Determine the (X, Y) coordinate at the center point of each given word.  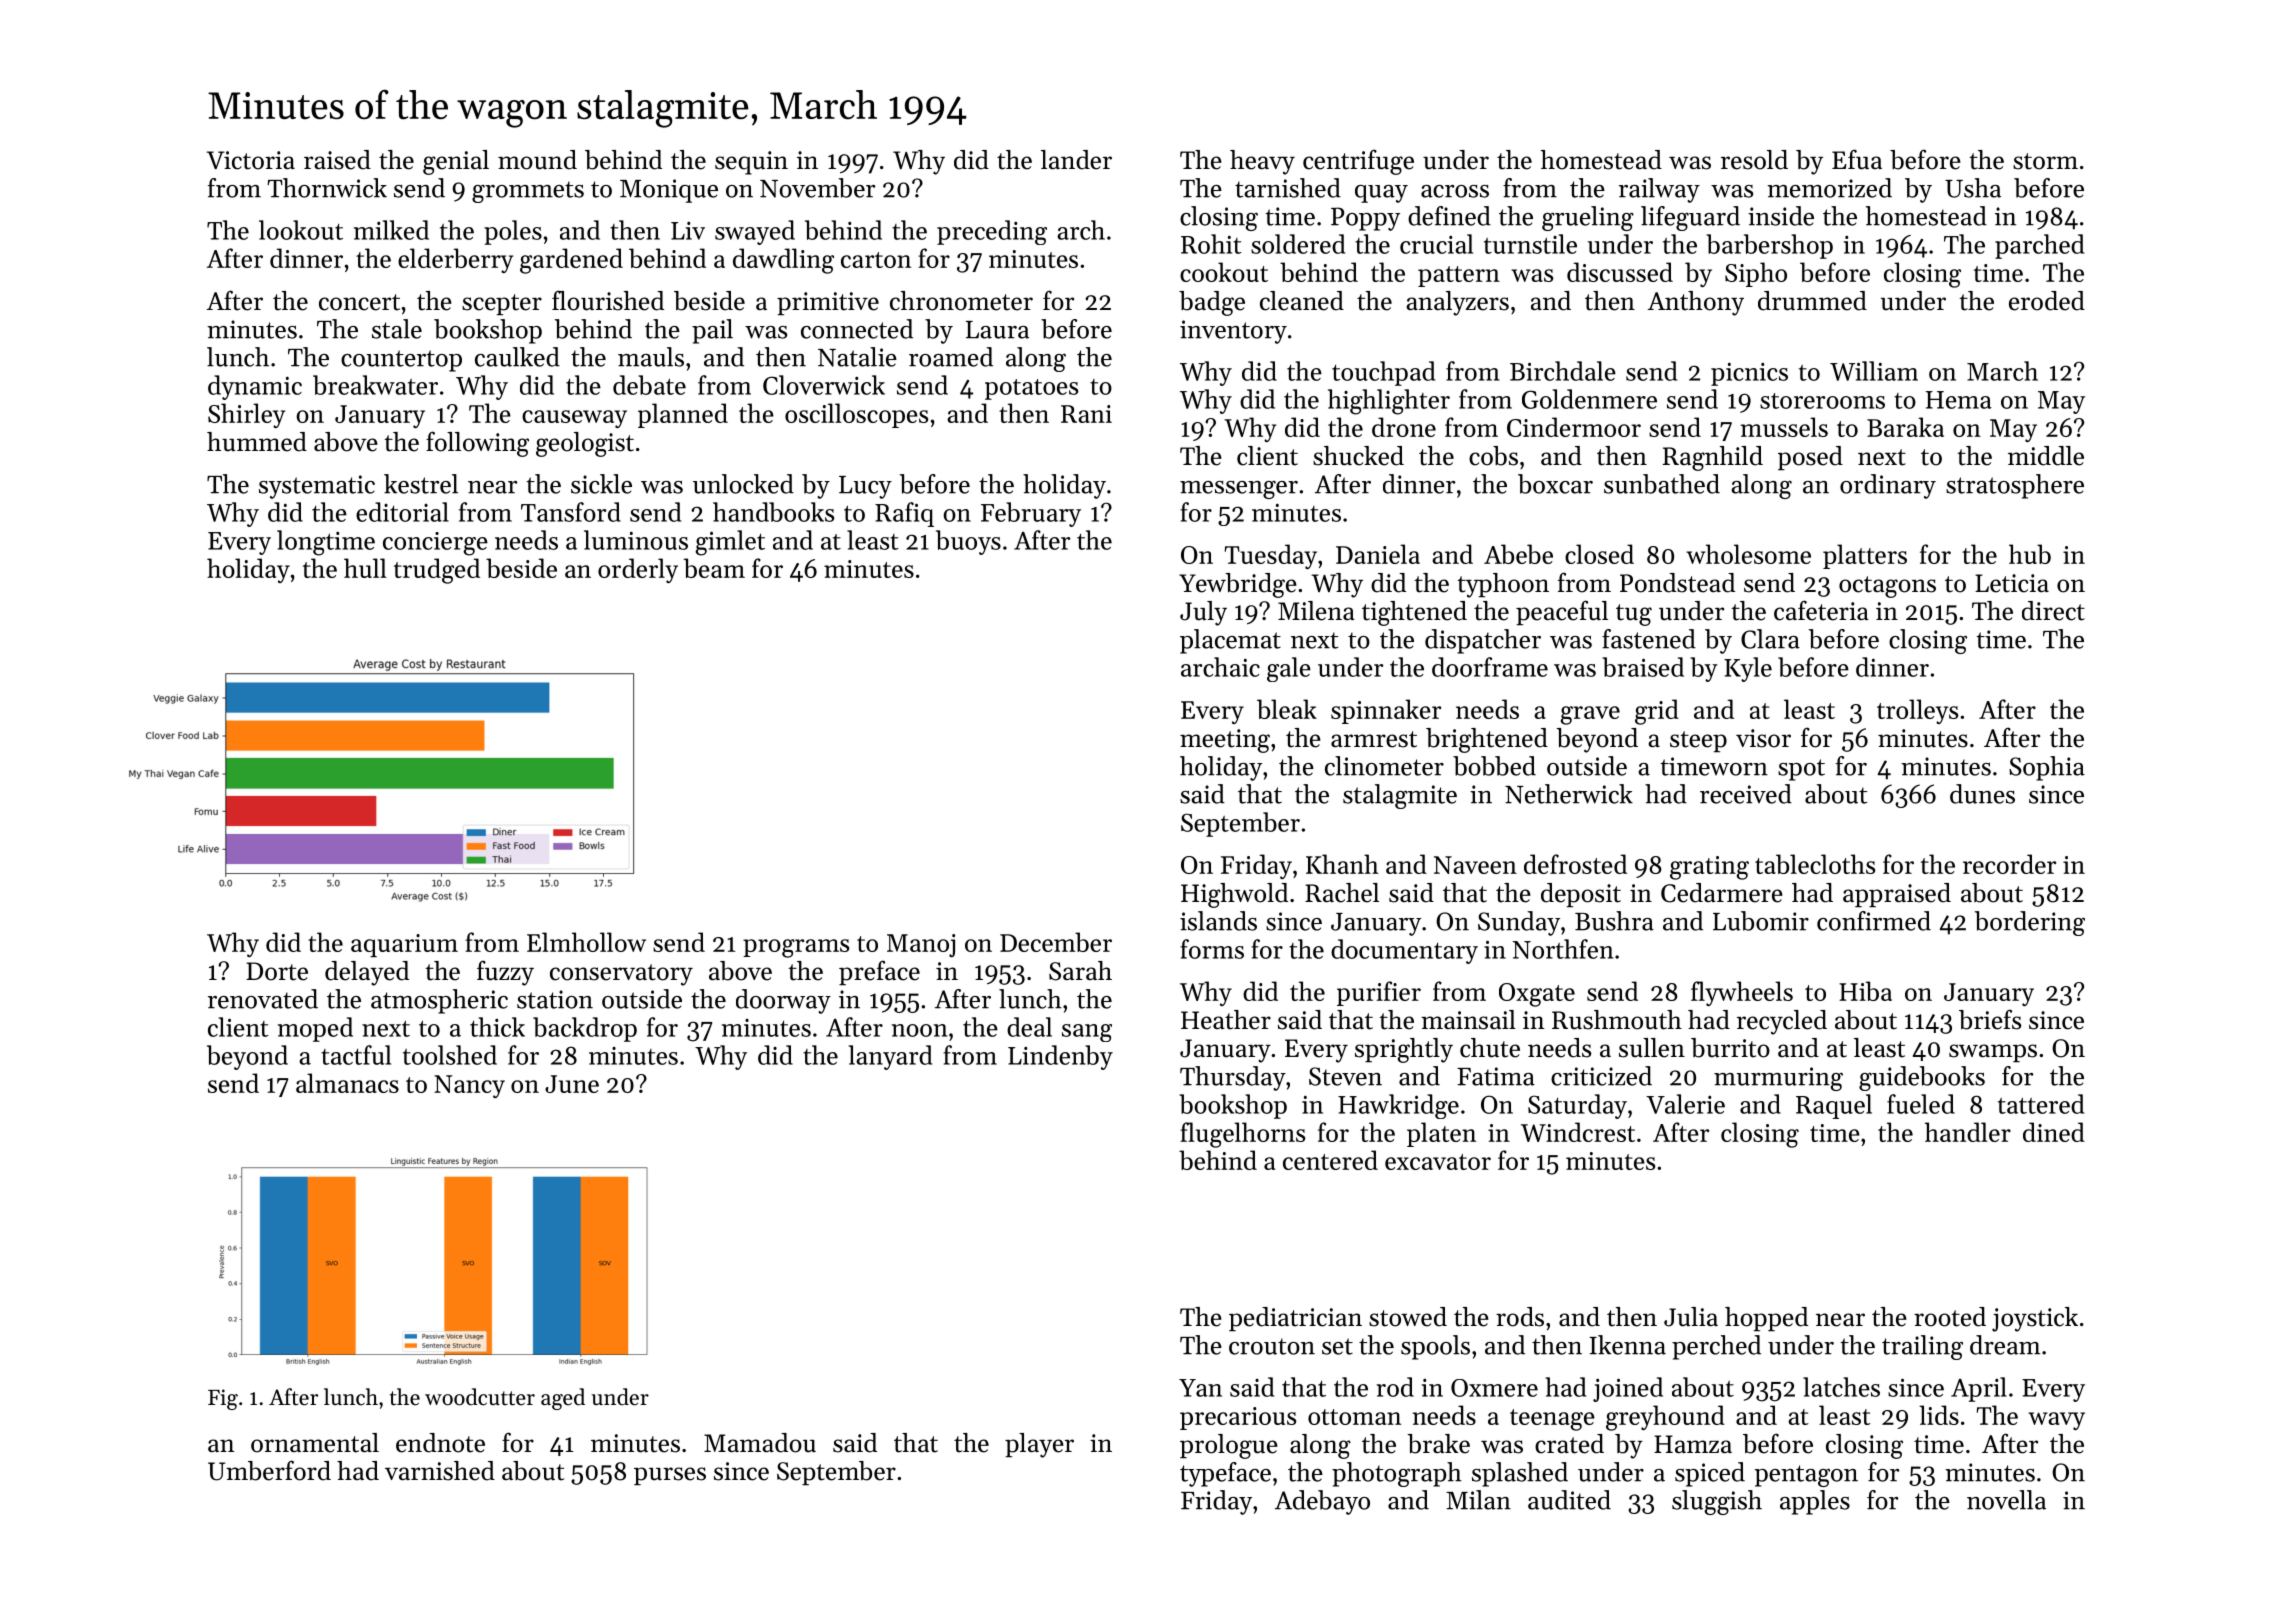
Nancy (469, 1086)
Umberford (269, 1470)
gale (1289, 669)
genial (456, 162)
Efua (1857, 159)
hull (365, 568)
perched (1716, 1347)
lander (1076, 160)
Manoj (921, 945)
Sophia (2047, 768)
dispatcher (1483, 641)
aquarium (404, 945)
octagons (1887, 587)
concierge (435, 544)
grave (1590, 715)
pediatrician (1295, 1319)
